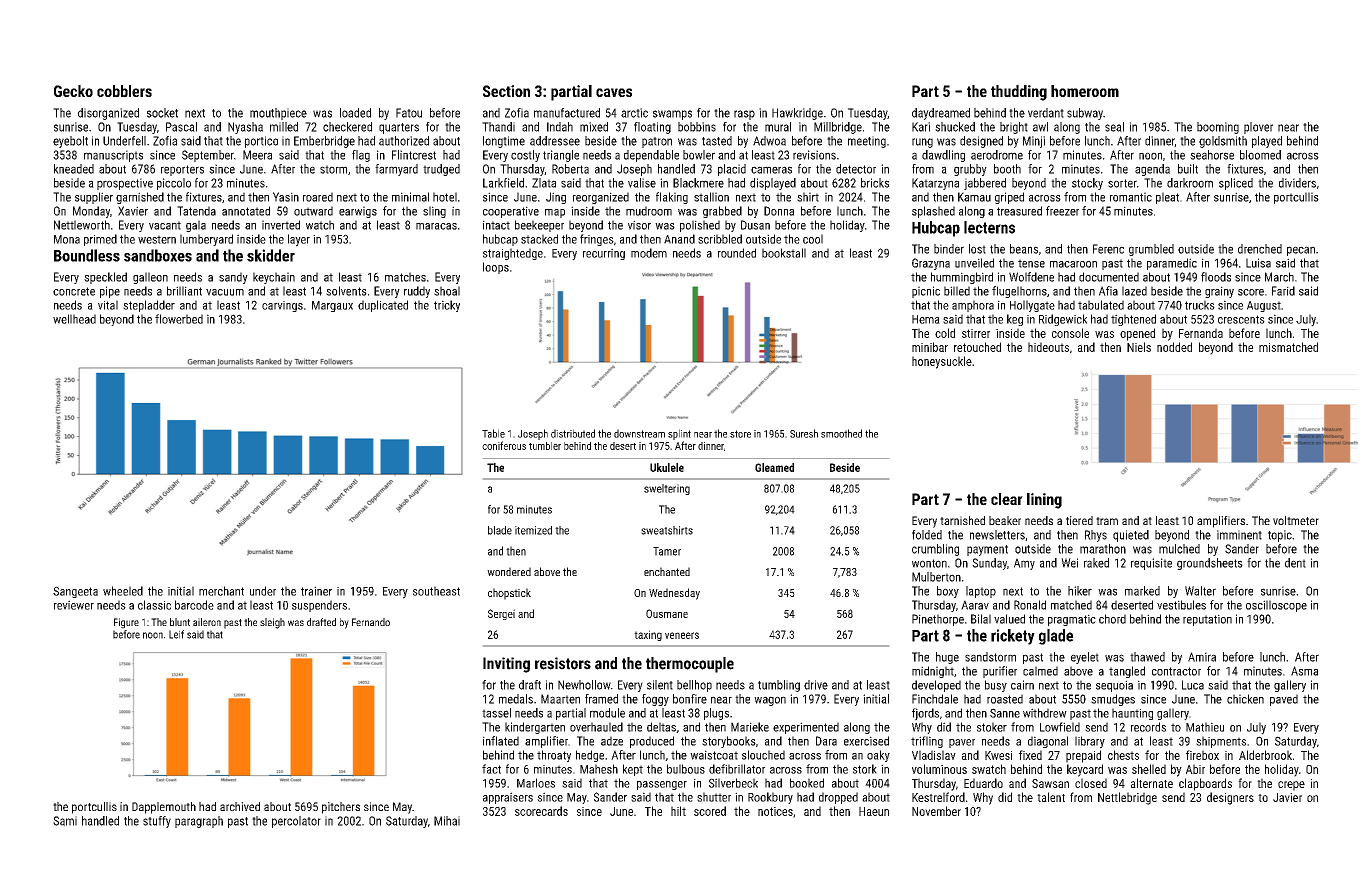 The width and height of the screenshot is (1372, 887). What do you see at coordinates (678, 811) in the screenshot?
I see `hilt` at bounding box center [678, 811].
